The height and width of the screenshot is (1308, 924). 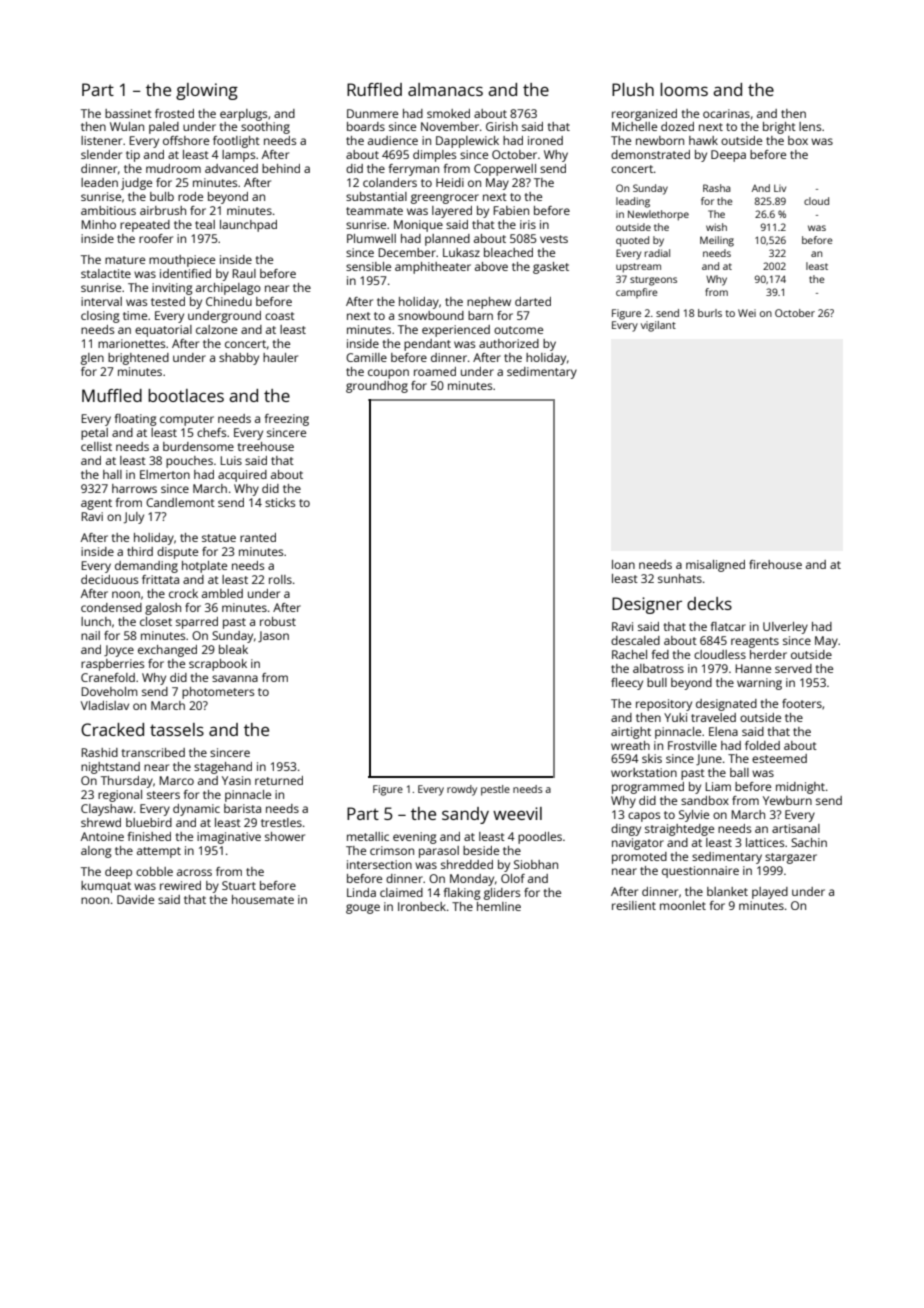 What do you see at coordinates (633, 89) in the screenshot?
I see `Plush` at bounding box center [633, 89].
